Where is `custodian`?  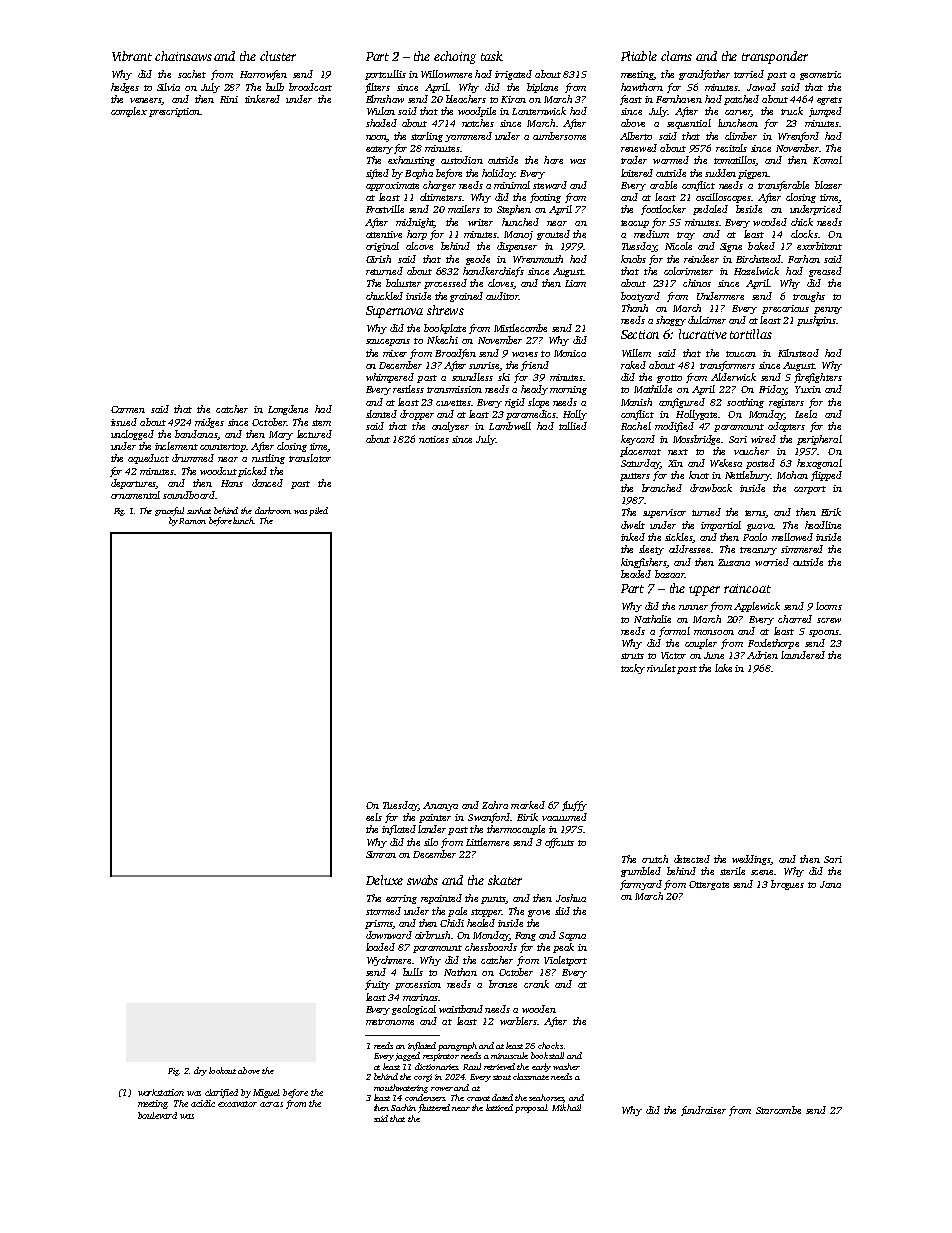
custodian is located at coordinates (462, 160).
